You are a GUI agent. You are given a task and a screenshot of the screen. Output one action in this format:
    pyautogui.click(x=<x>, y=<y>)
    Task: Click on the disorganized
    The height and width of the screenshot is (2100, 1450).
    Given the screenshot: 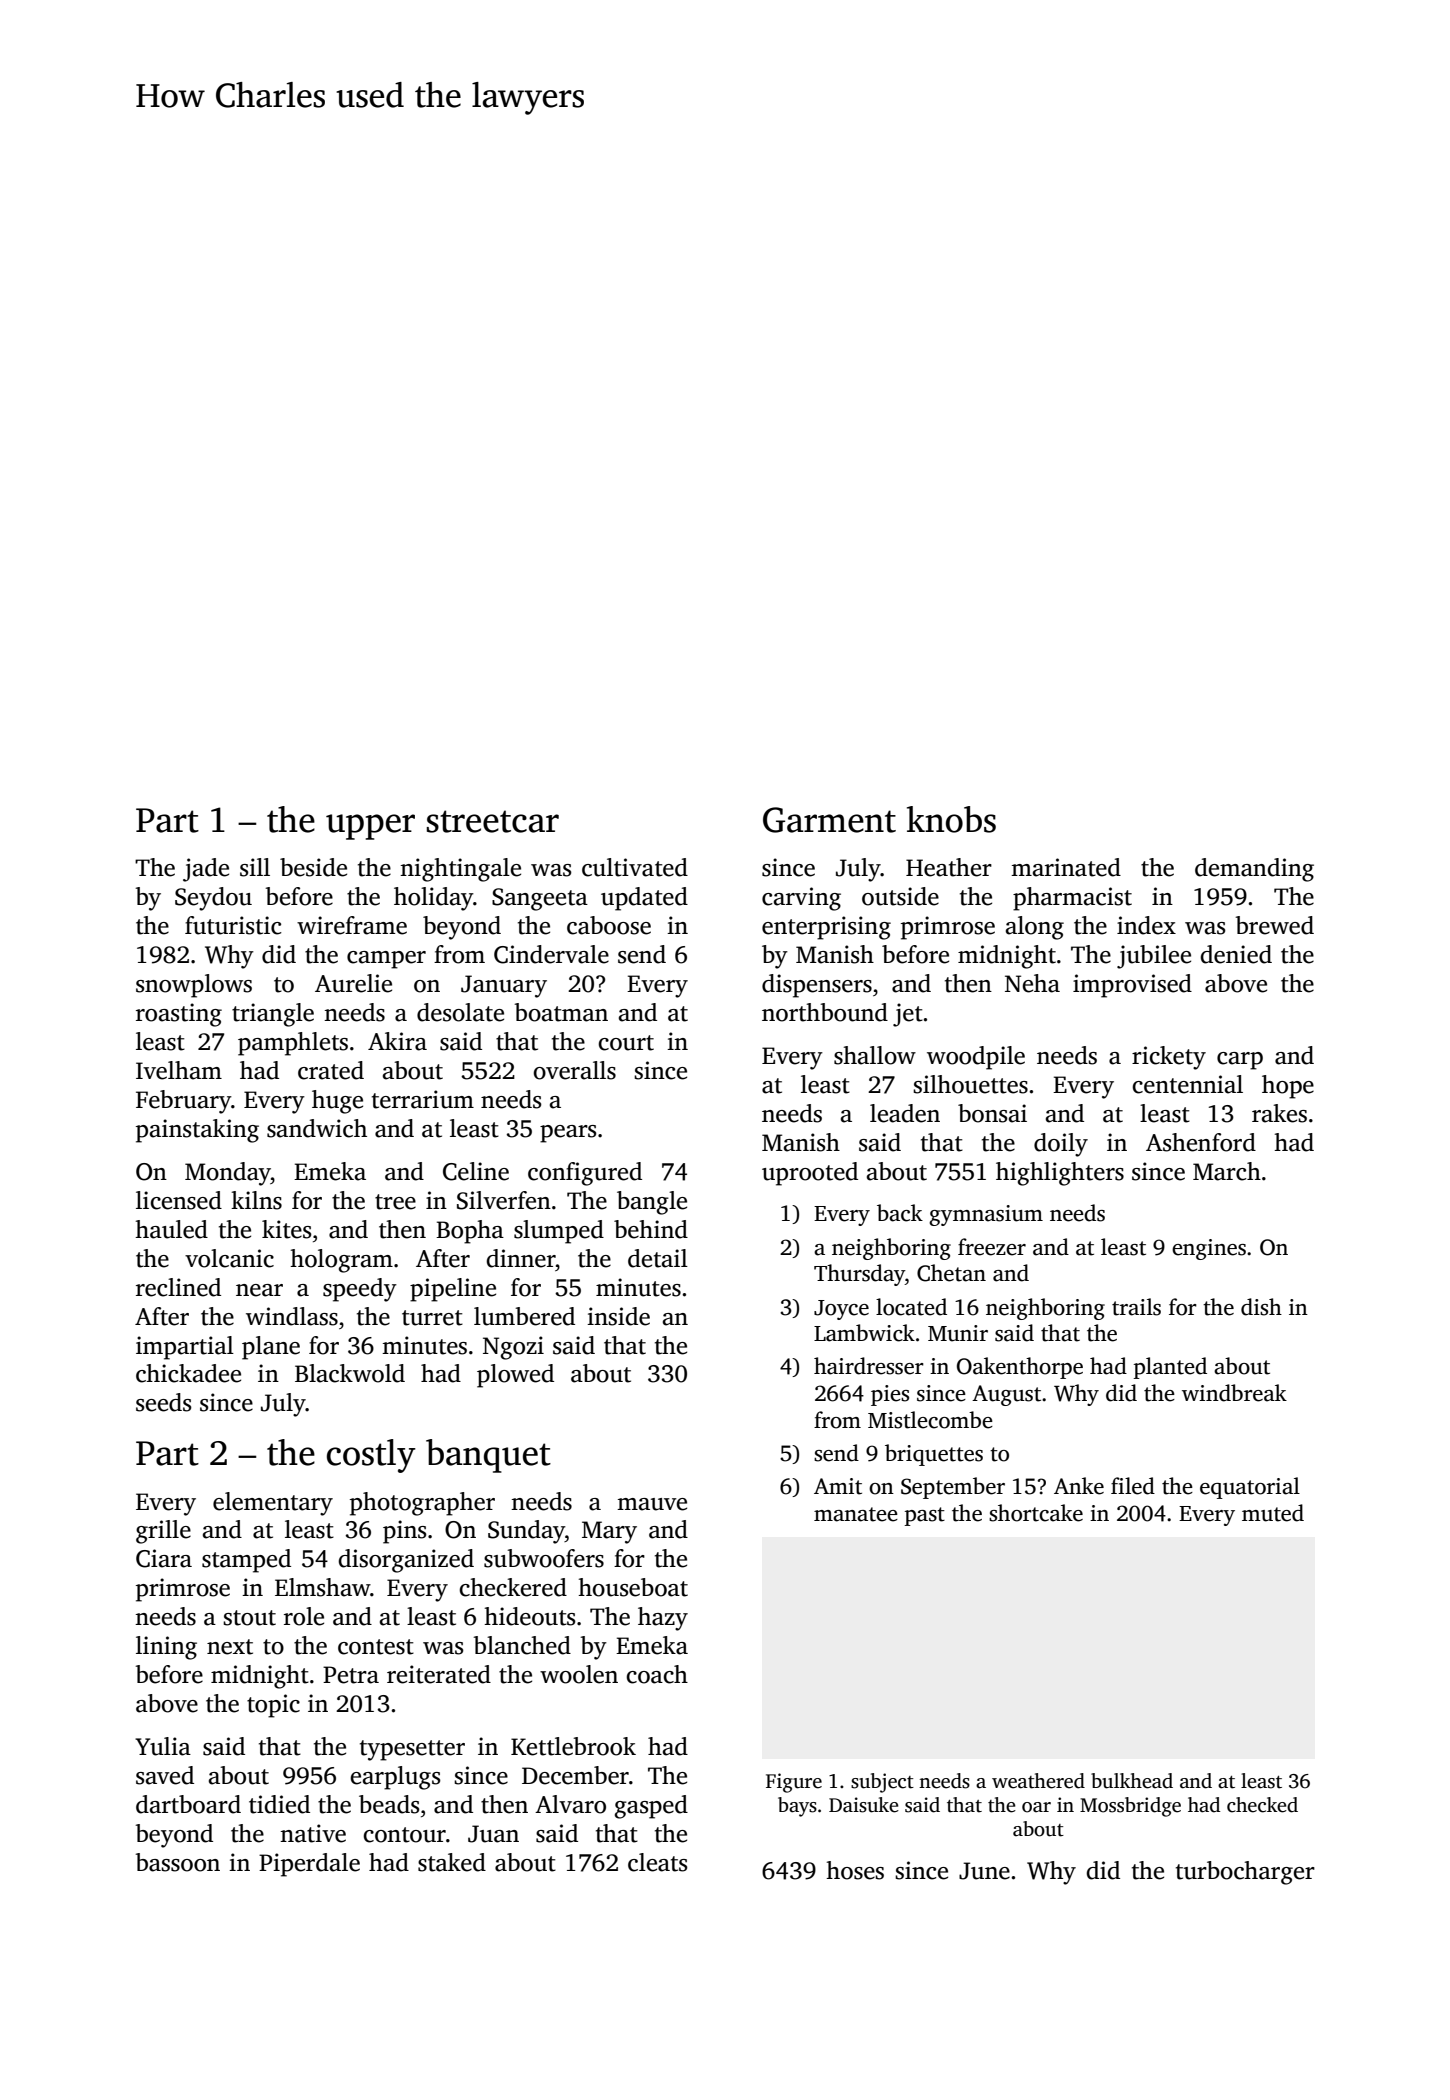 What is the action you would take?
    pyautogui.click(x=406, y=1561)
